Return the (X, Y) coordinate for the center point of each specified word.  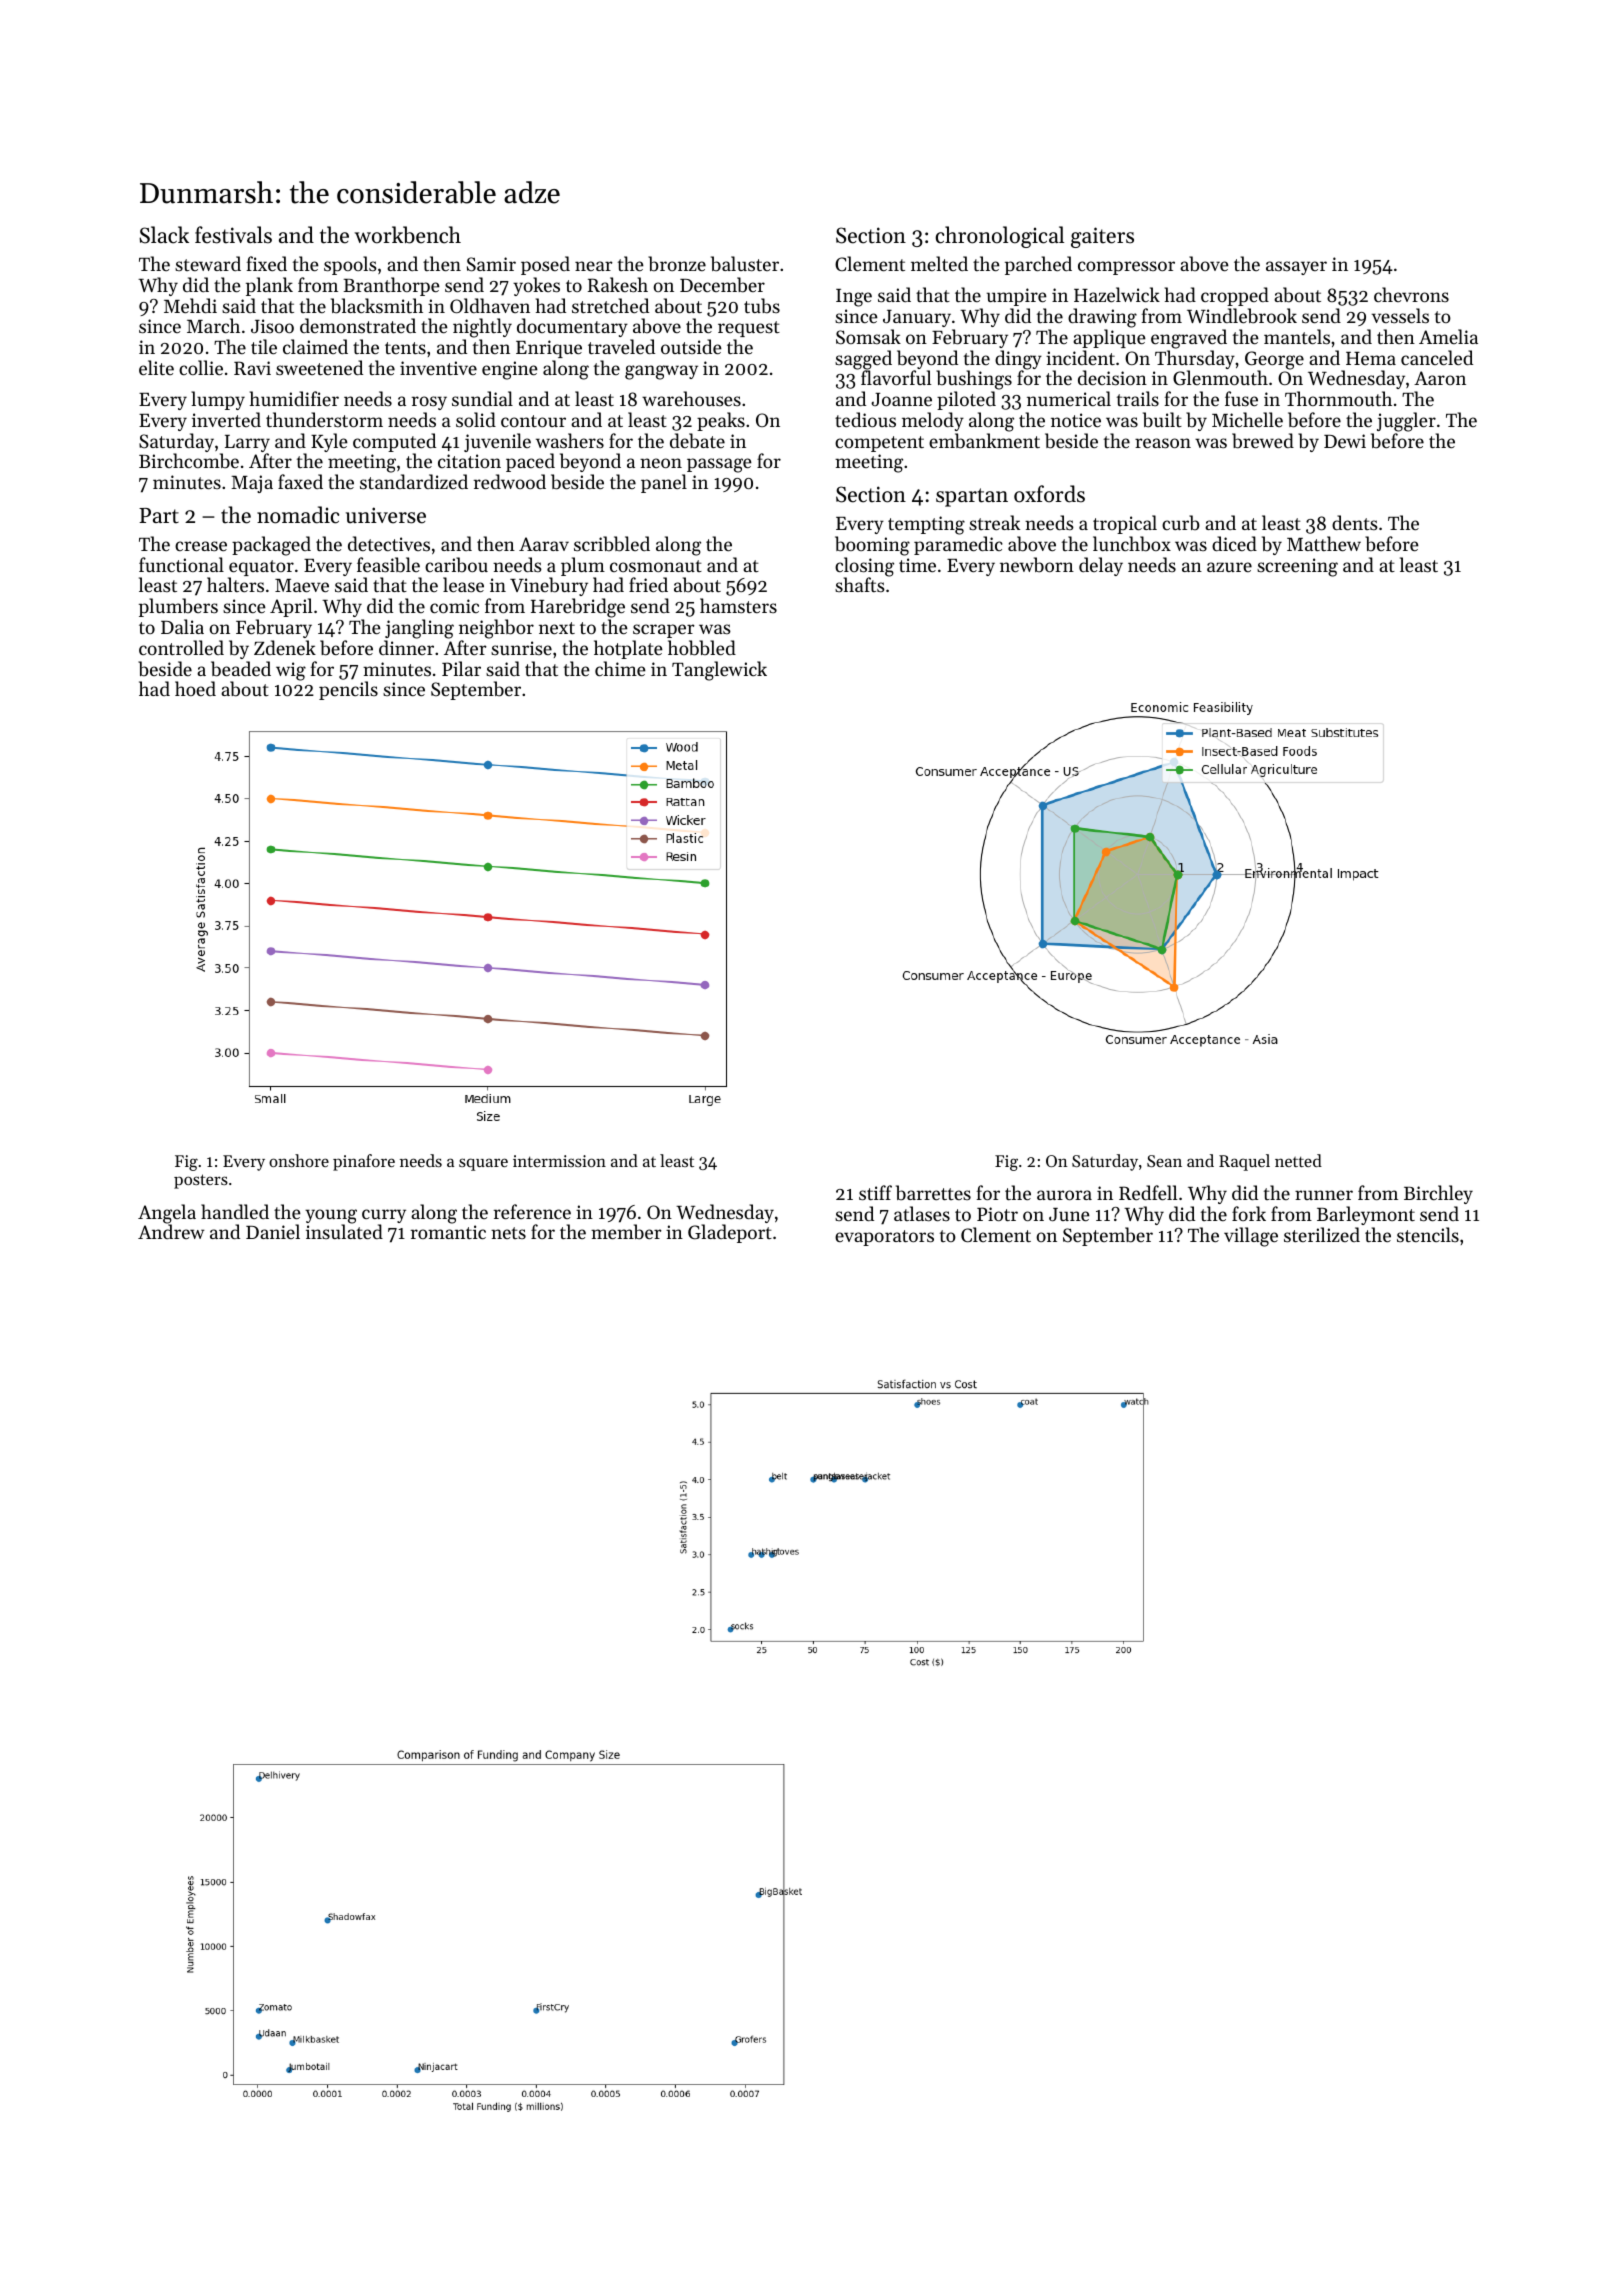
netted (1298, 1160)
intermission (559, 1161)
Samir (491, 264)
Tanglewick (719, 671)
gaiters (1102, 237)
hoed (195, 688)
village (1251, 1237)
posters (201, 1181)
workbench (408, 235)
